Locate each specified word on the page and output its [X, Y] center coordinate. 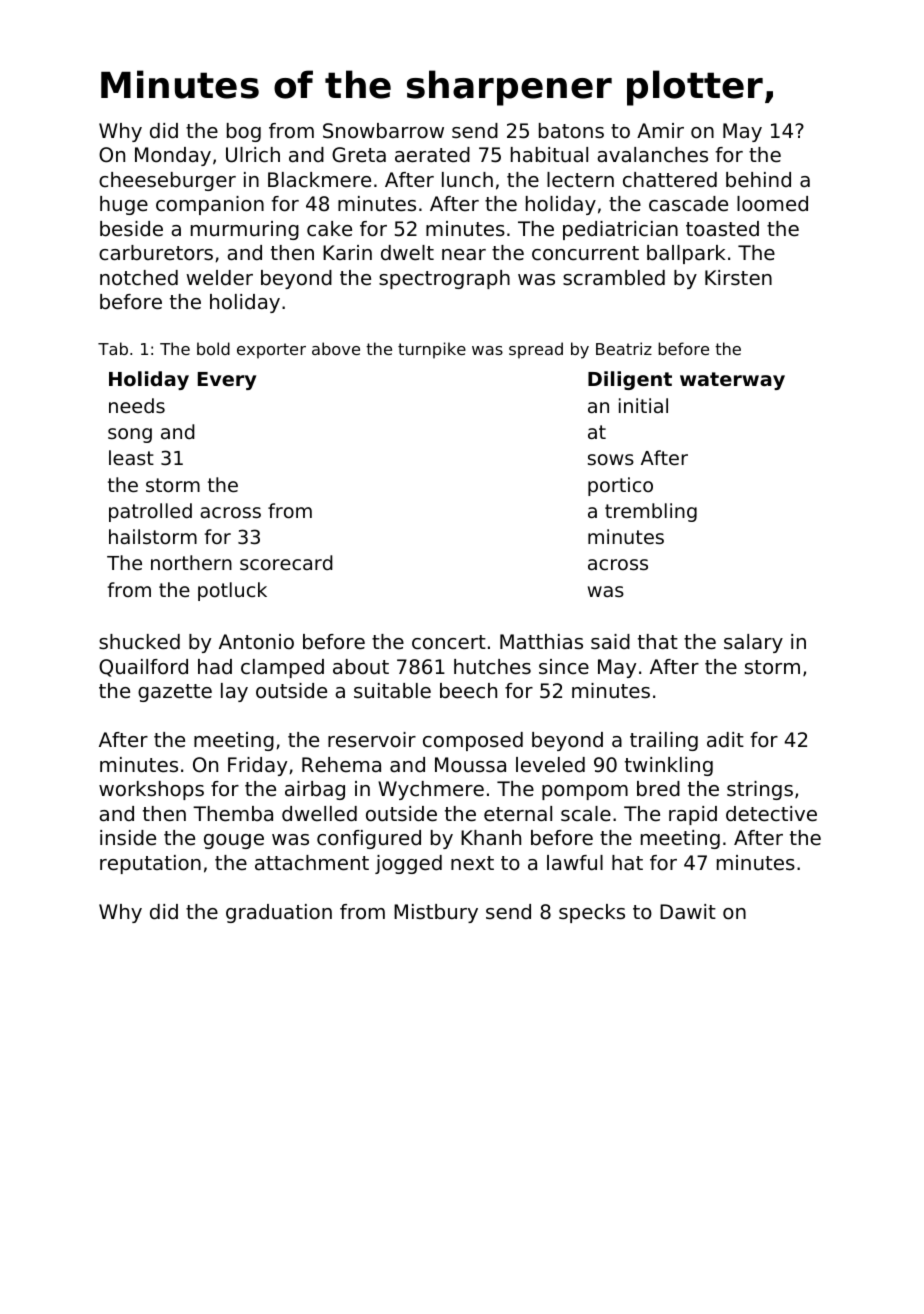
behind [758, 180]
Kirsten [738, 278]
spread [536, 350]
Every [227, 381]
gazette [175, 693]
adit [725, 740]
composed [473, 741]
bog [244, 132]
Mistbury [436, 913]
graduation [279, 913]
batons [571, 131]
